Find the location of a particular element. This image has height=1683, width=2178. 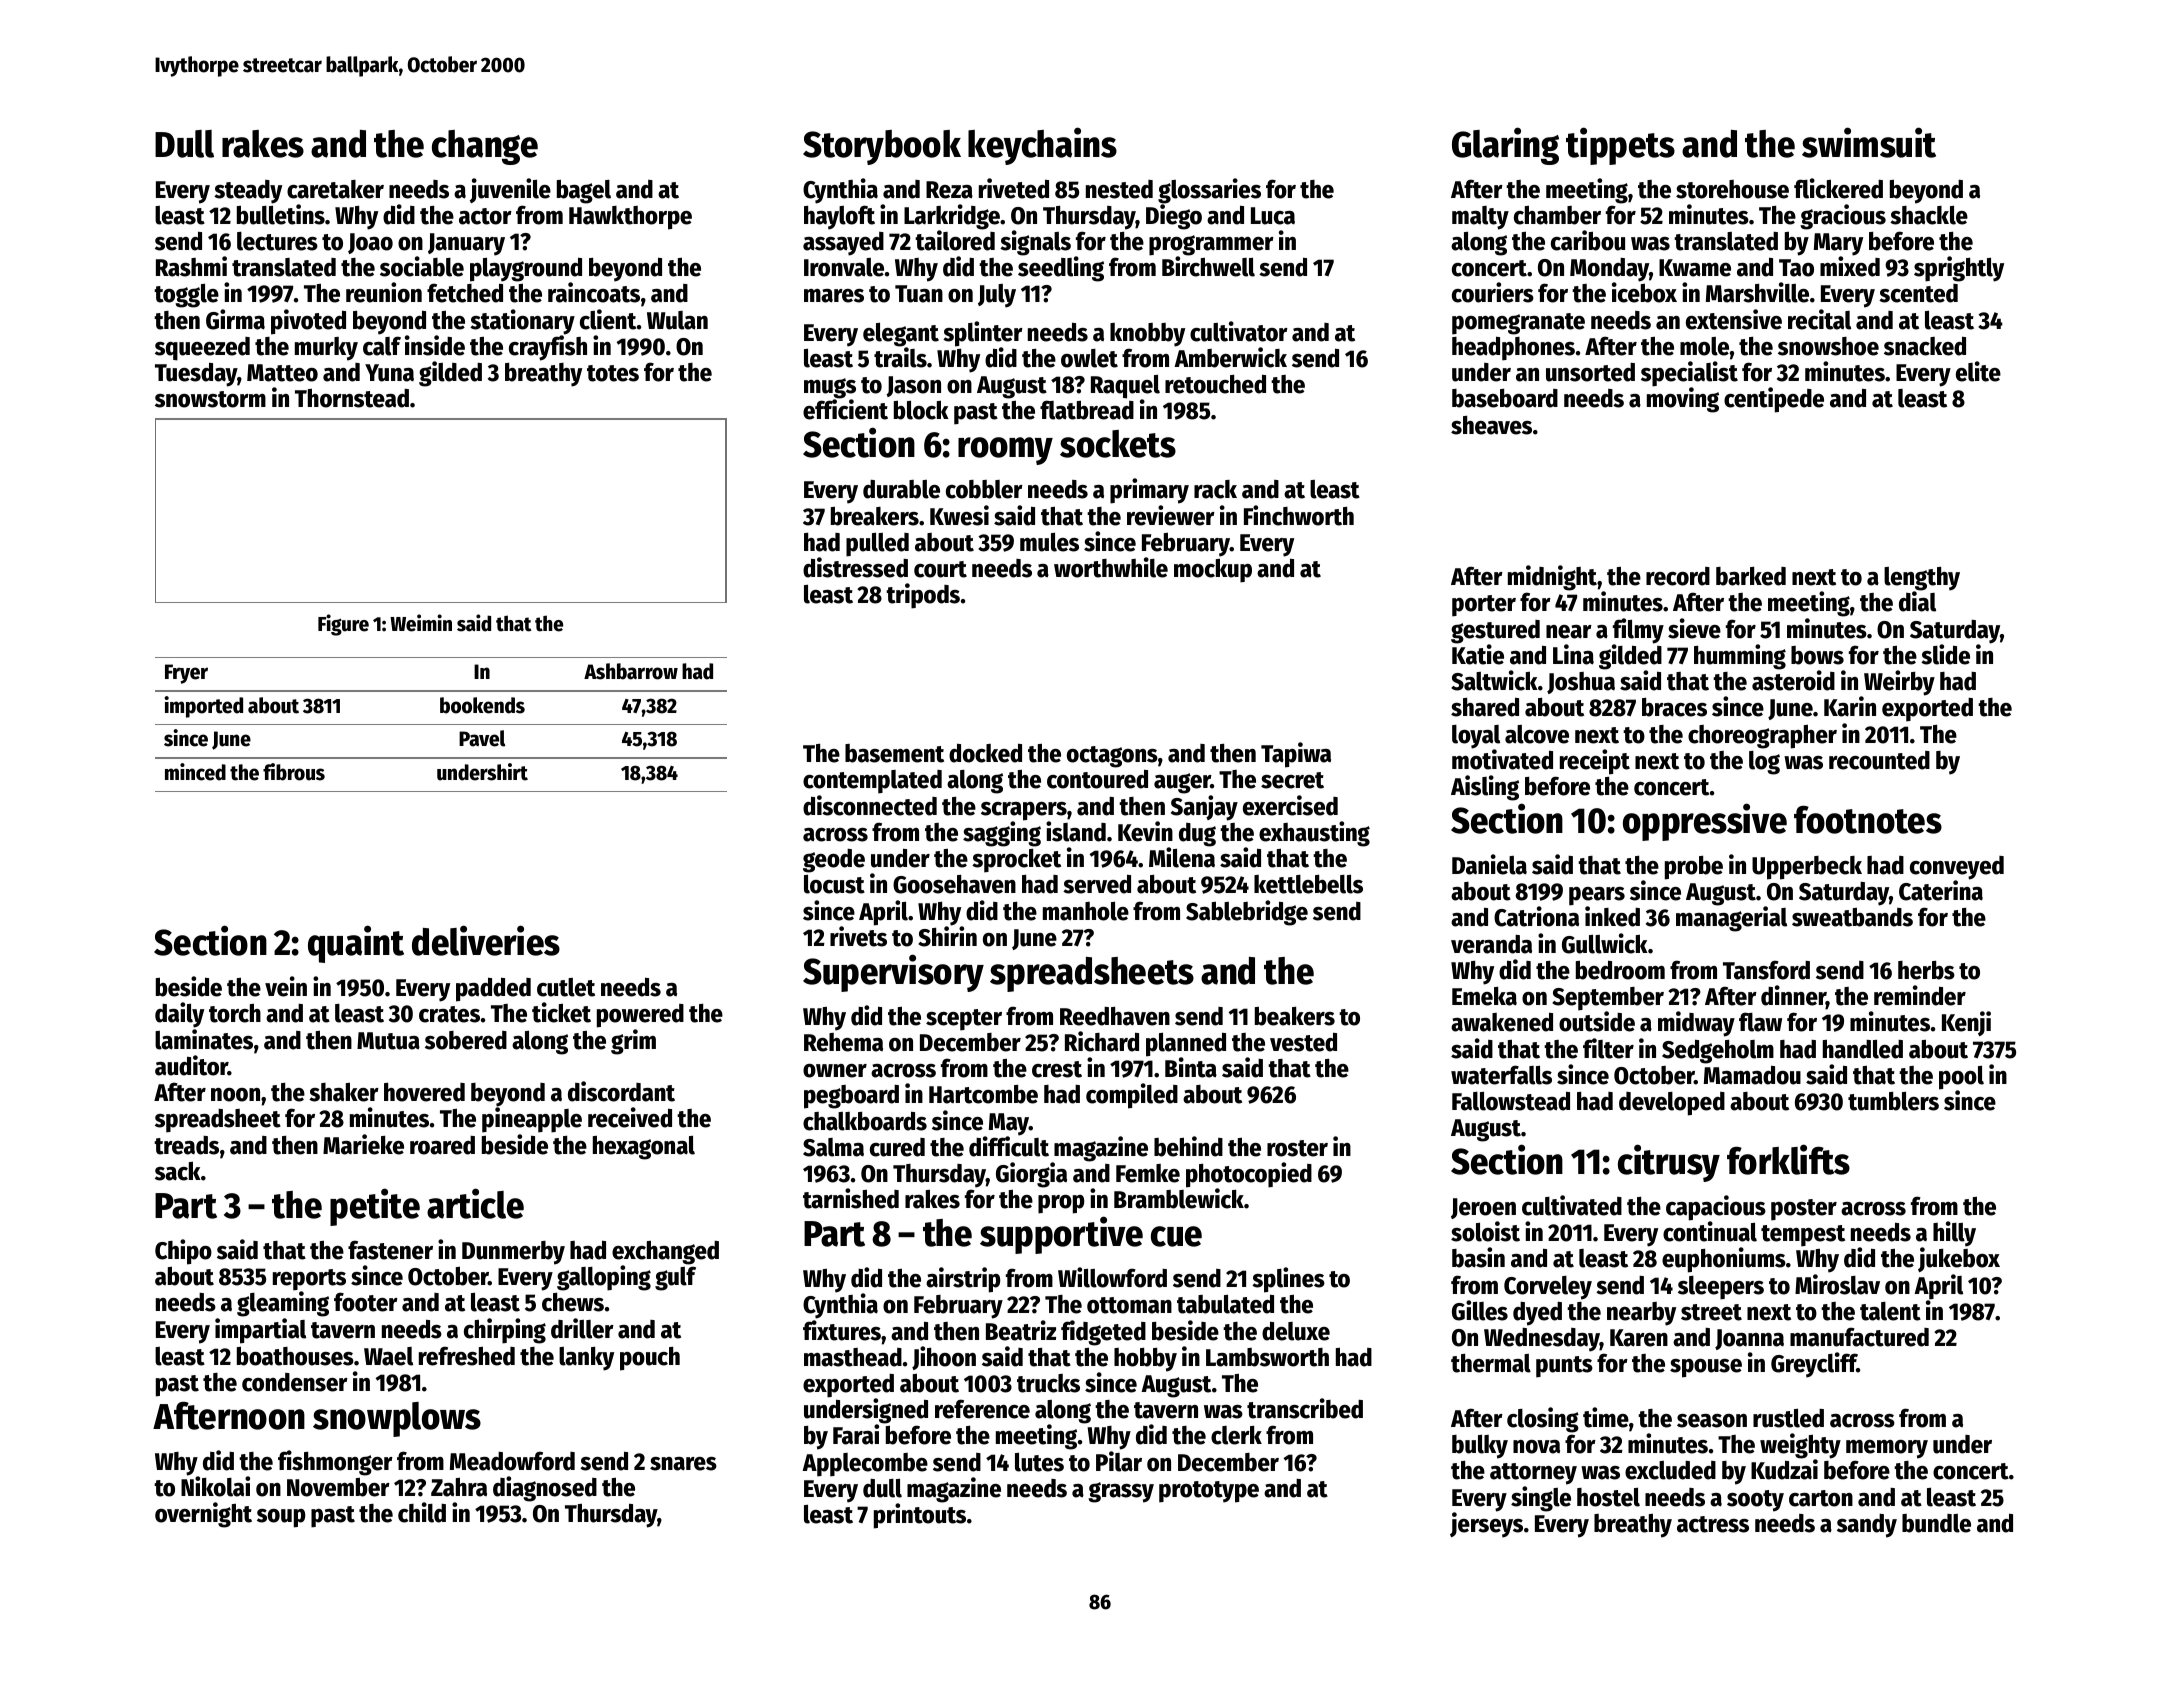

child is located at coordinates (422, 1512).
